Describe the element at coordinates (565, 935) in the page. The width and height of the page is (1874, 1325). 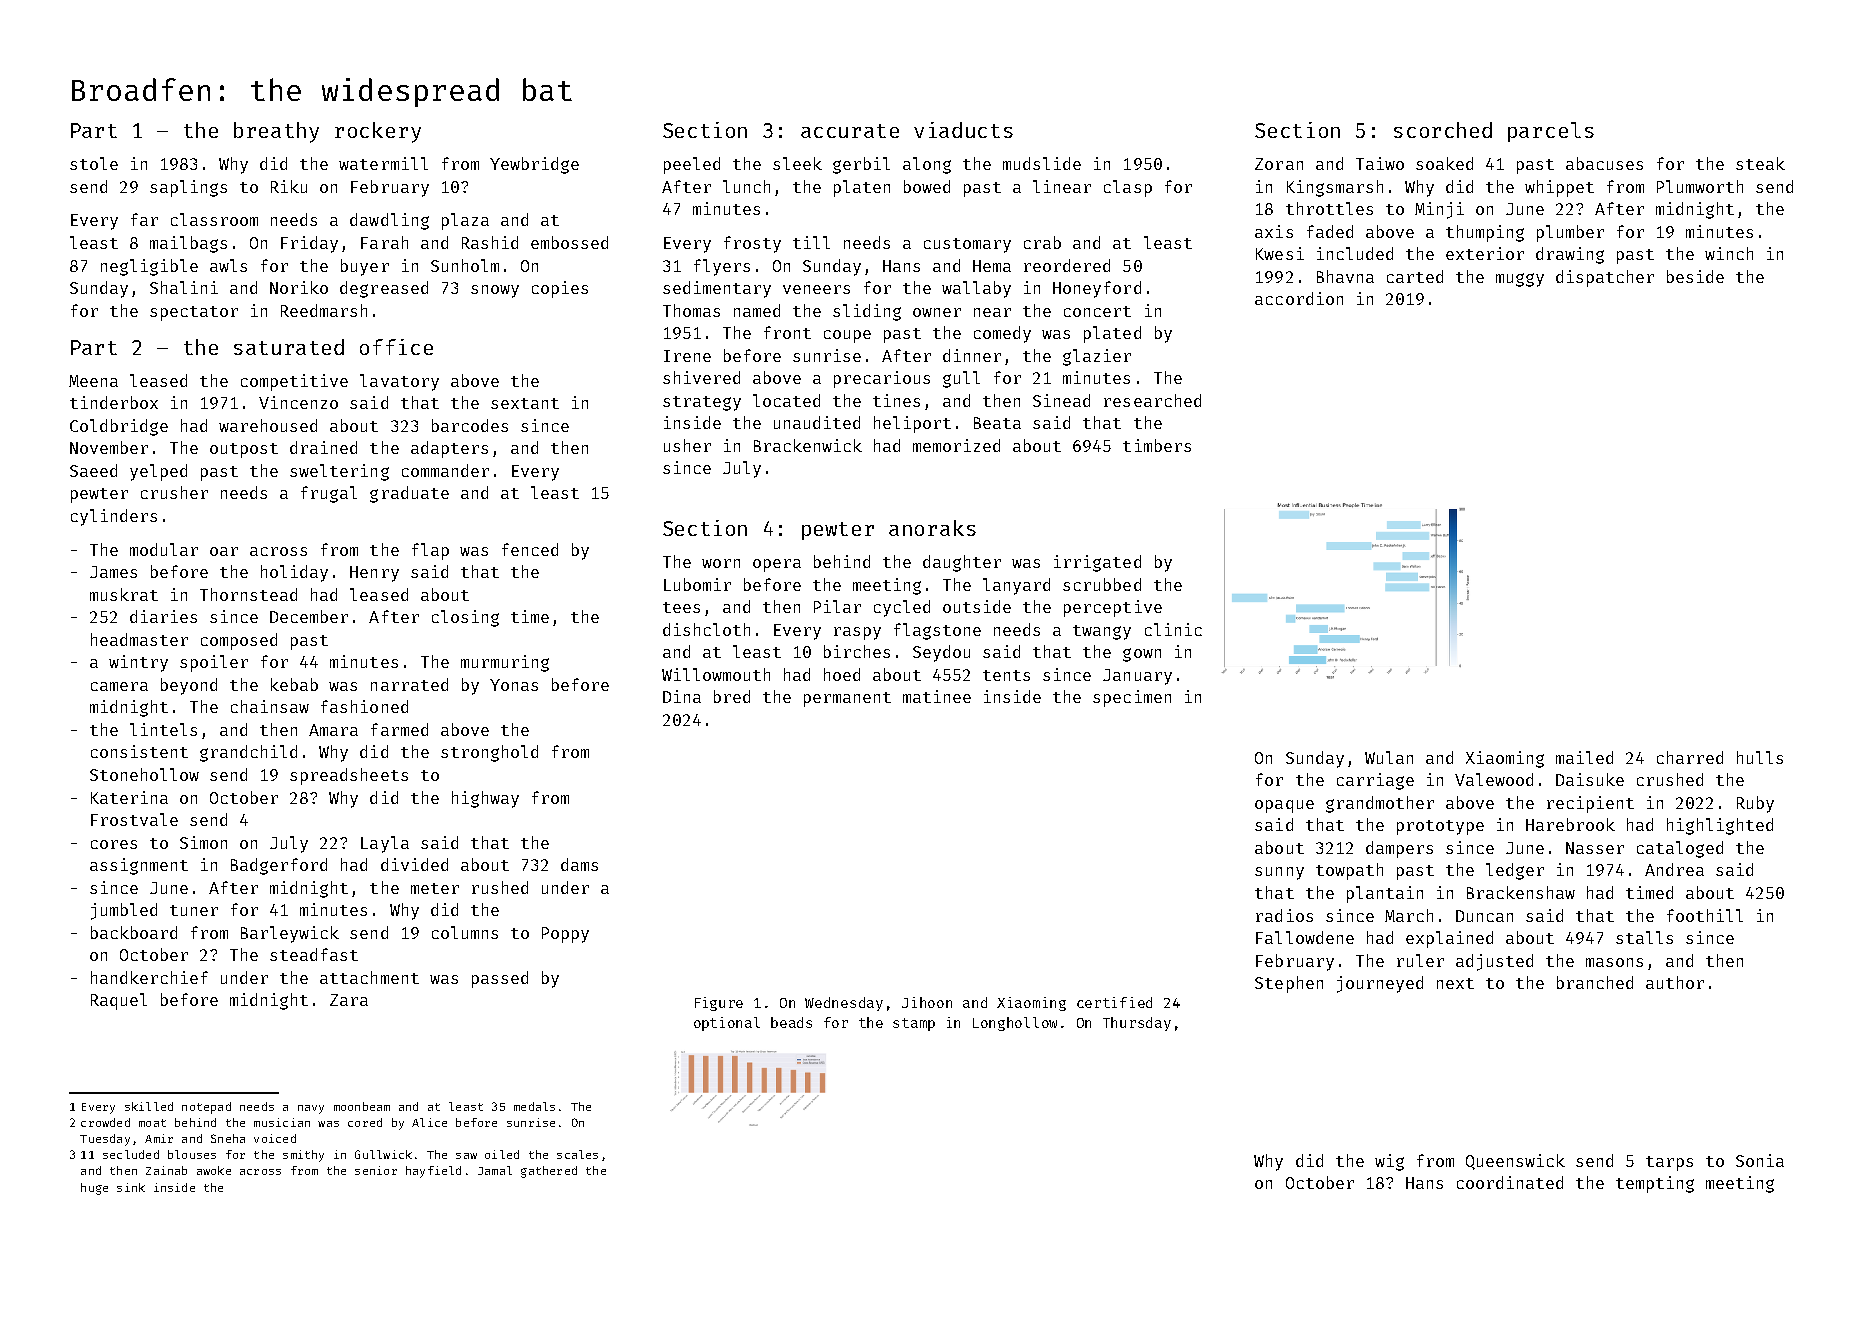
I see `Poppy` at that location.
